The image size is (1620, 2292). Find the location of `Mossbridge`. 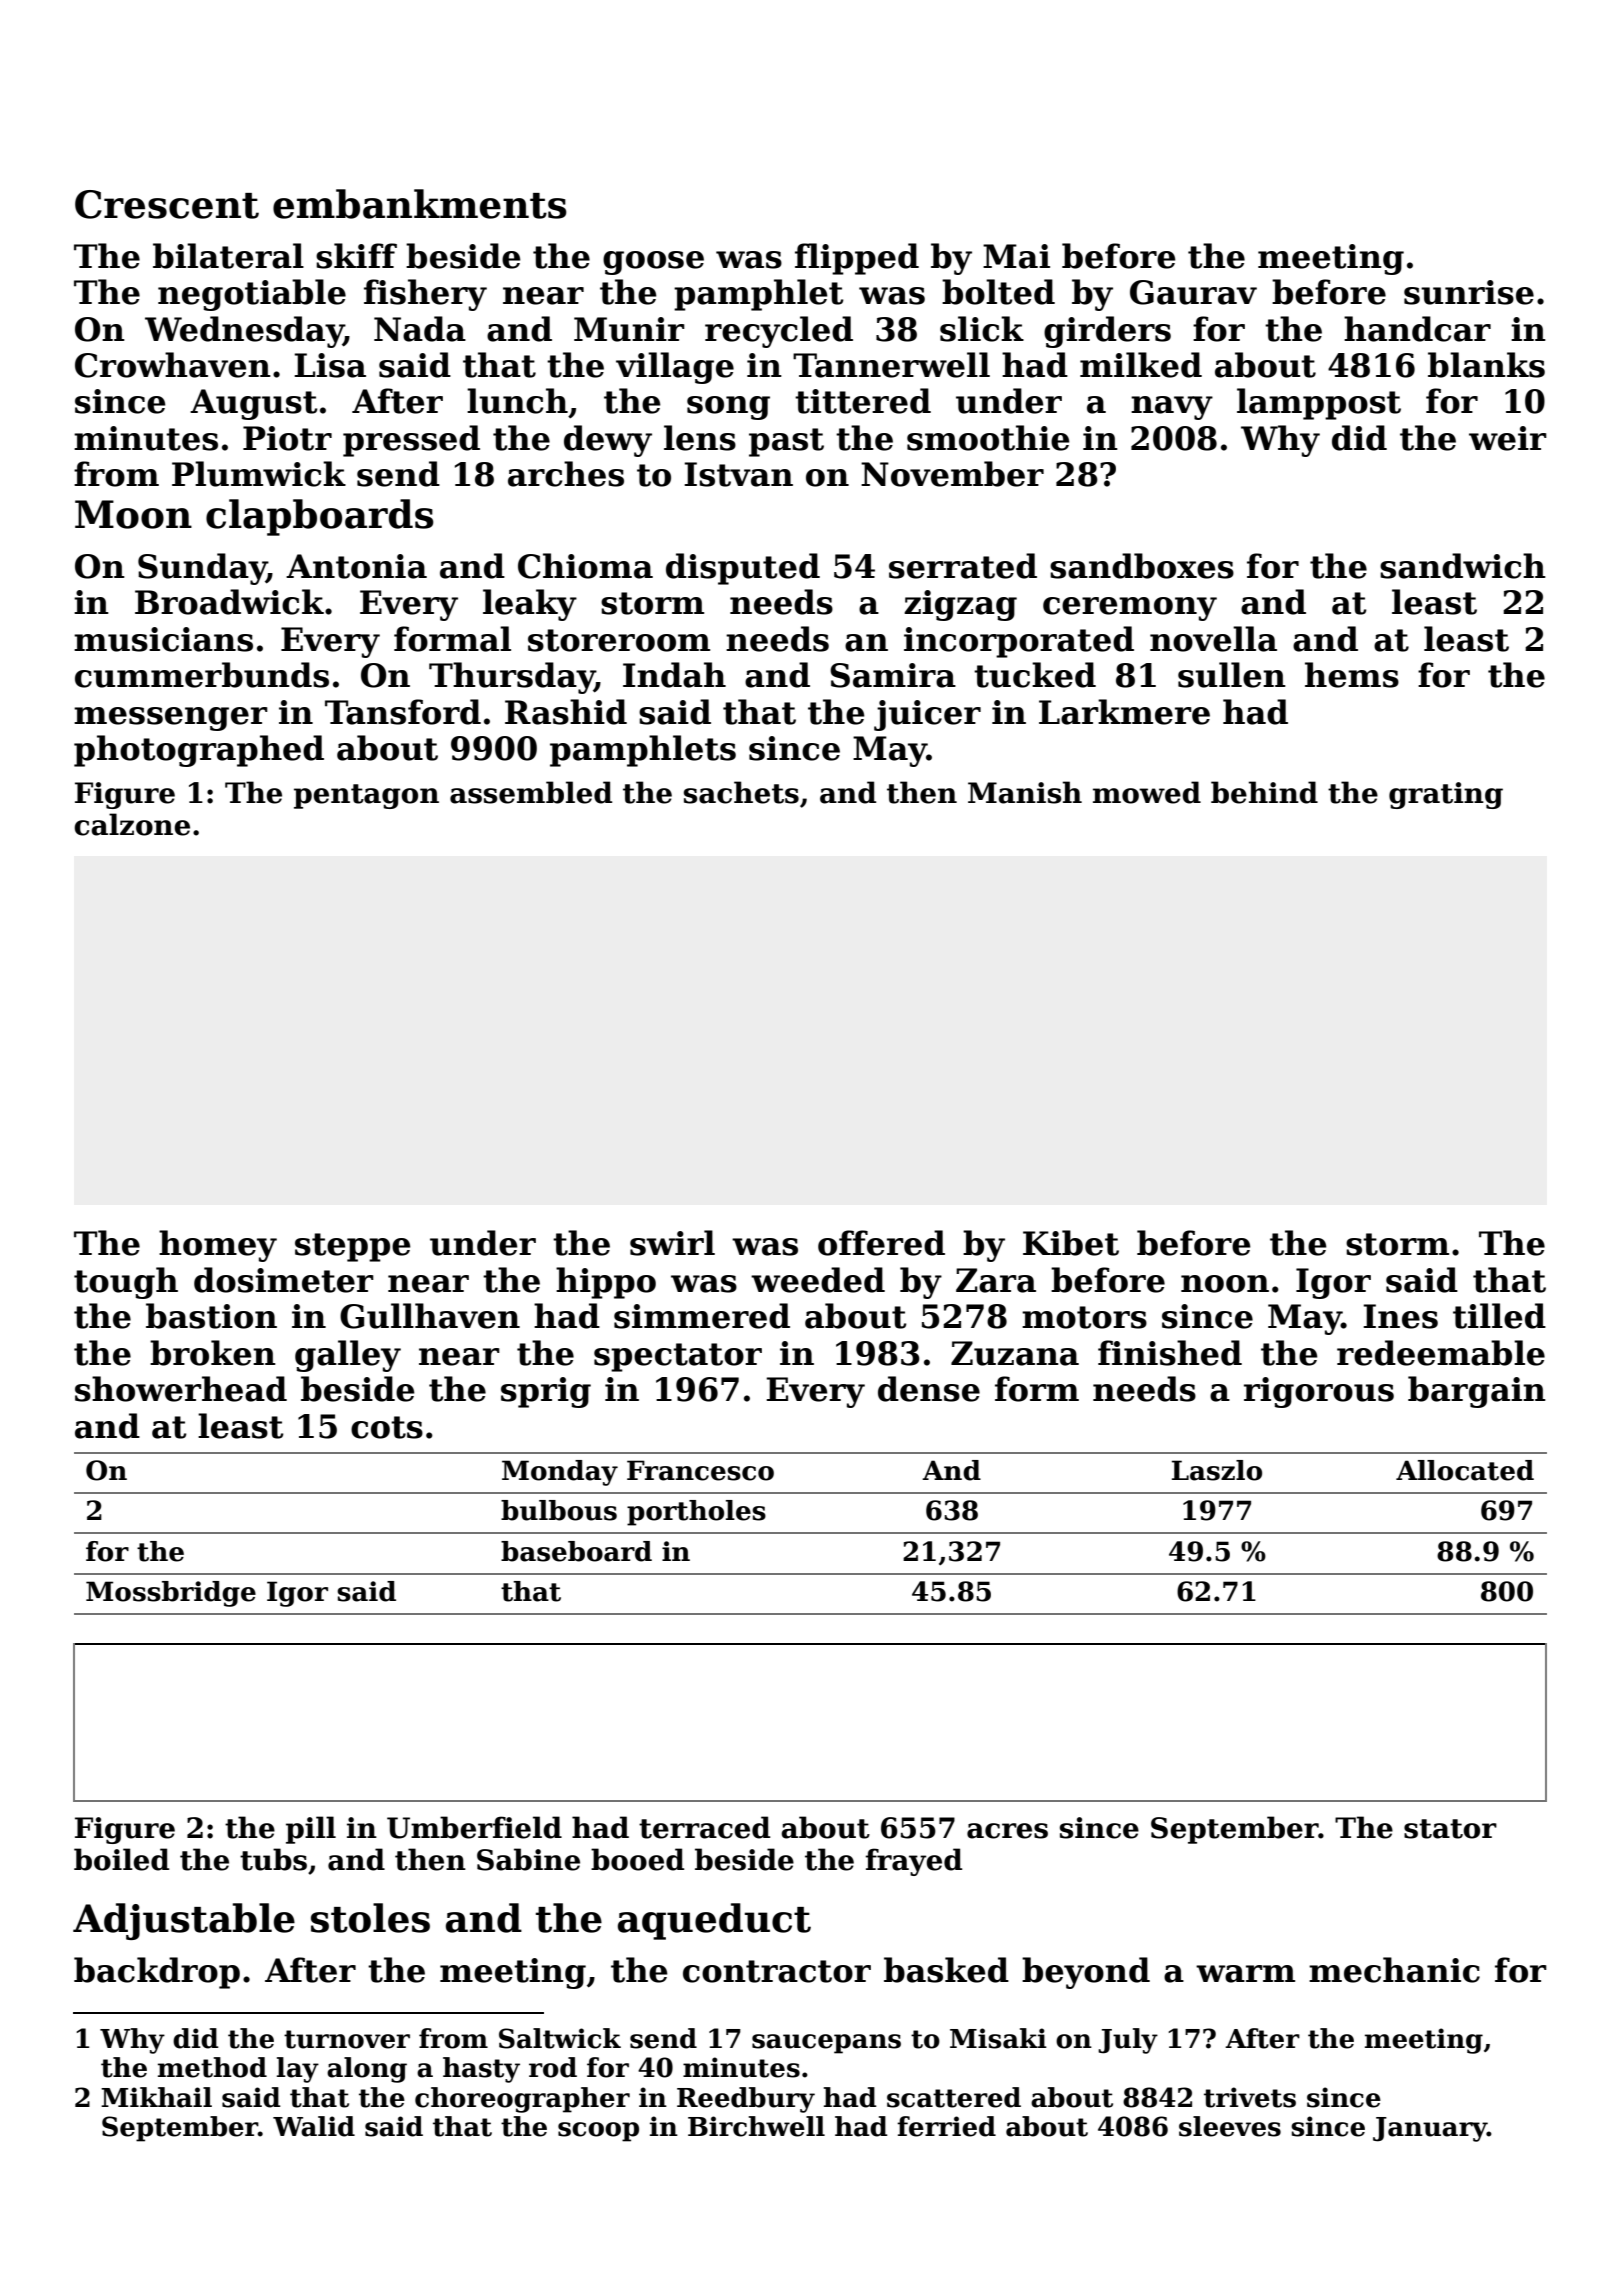

Mossbridge is located at coordinates (171, 1594).
